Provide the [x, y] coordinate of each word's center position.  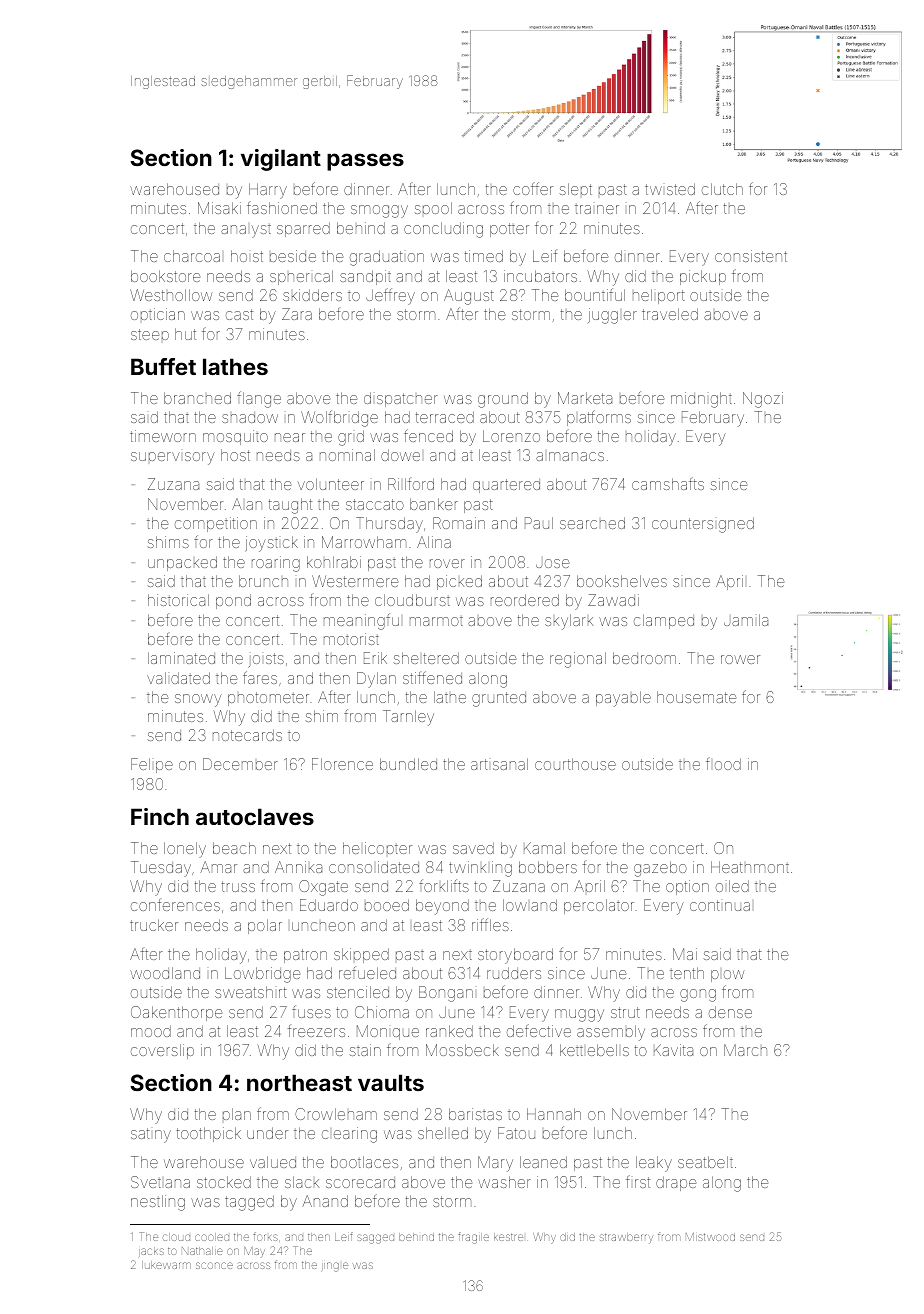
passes [365, 162]
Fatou [516, 1133]
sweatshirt [251, 992]
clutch [722, 189]
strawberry [626, 1238]
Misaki [219, 208]
